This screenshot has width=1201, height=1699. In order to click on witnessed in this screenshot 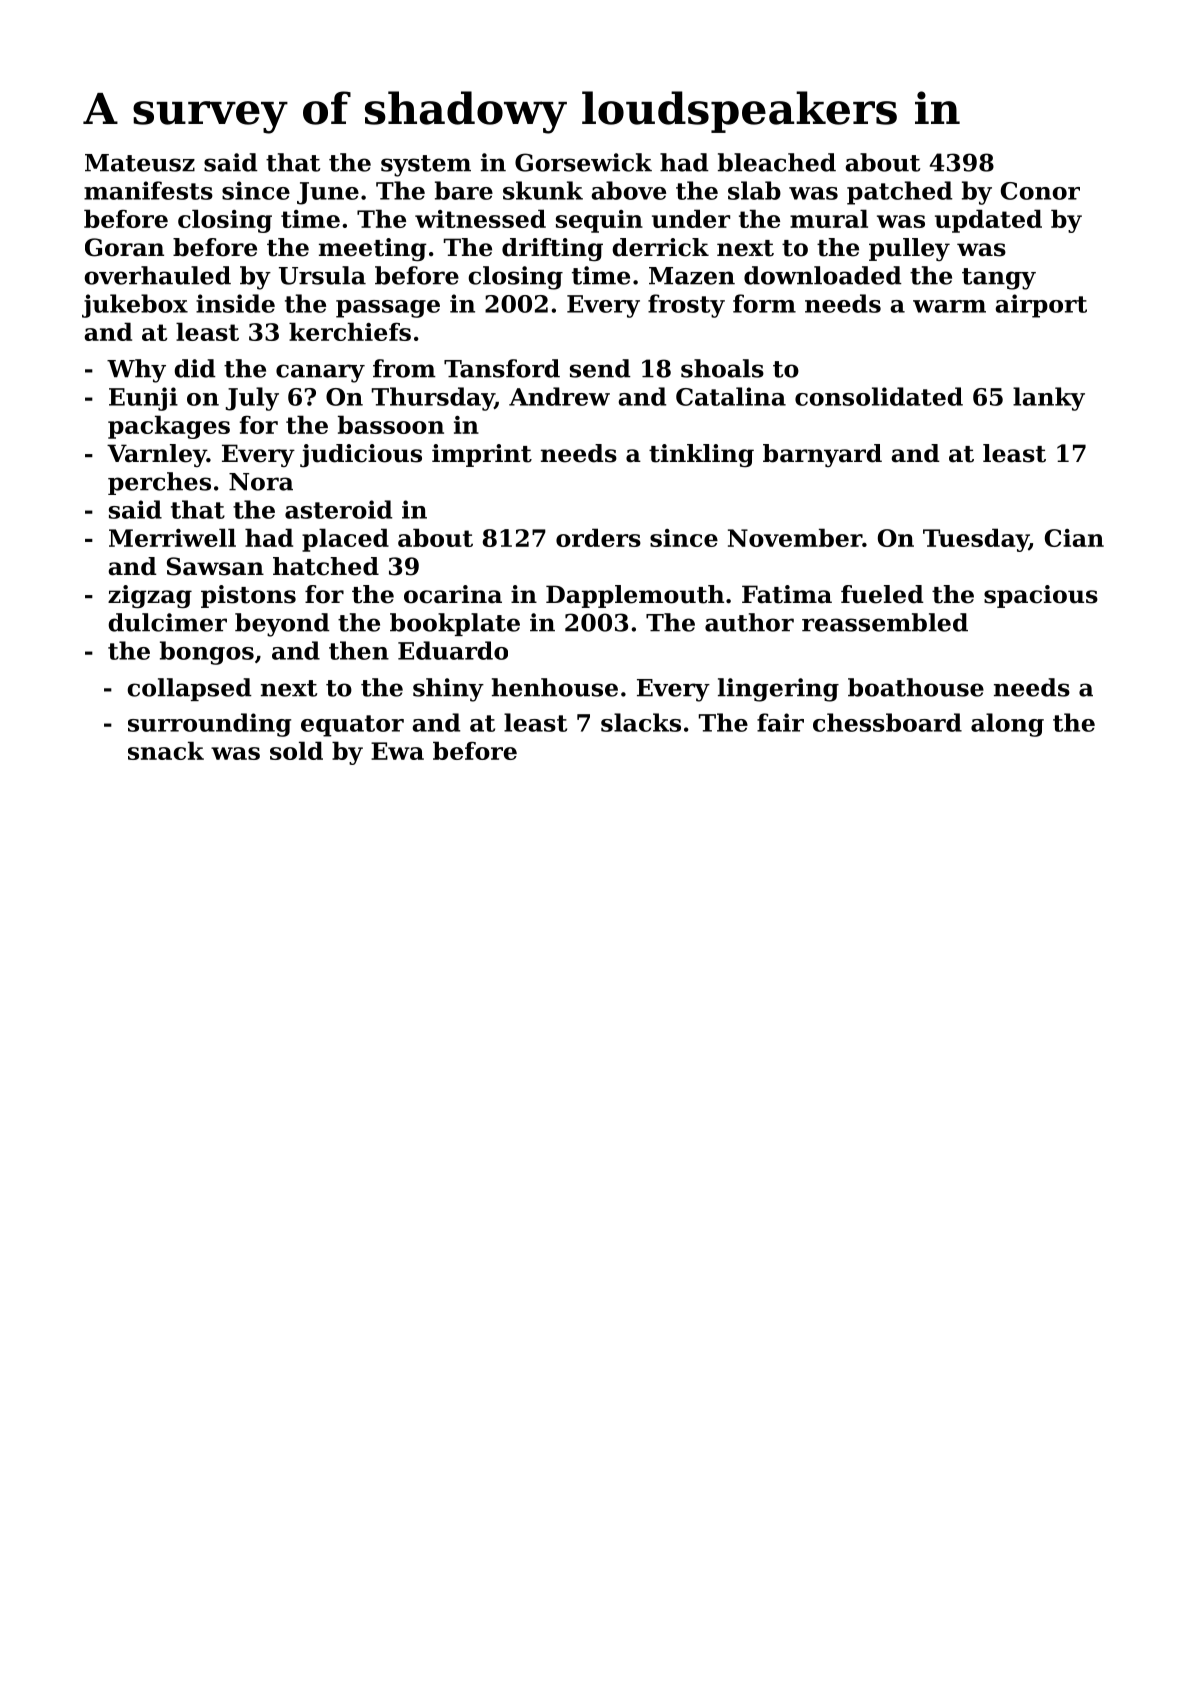, I will do `click(480, 218)`.
